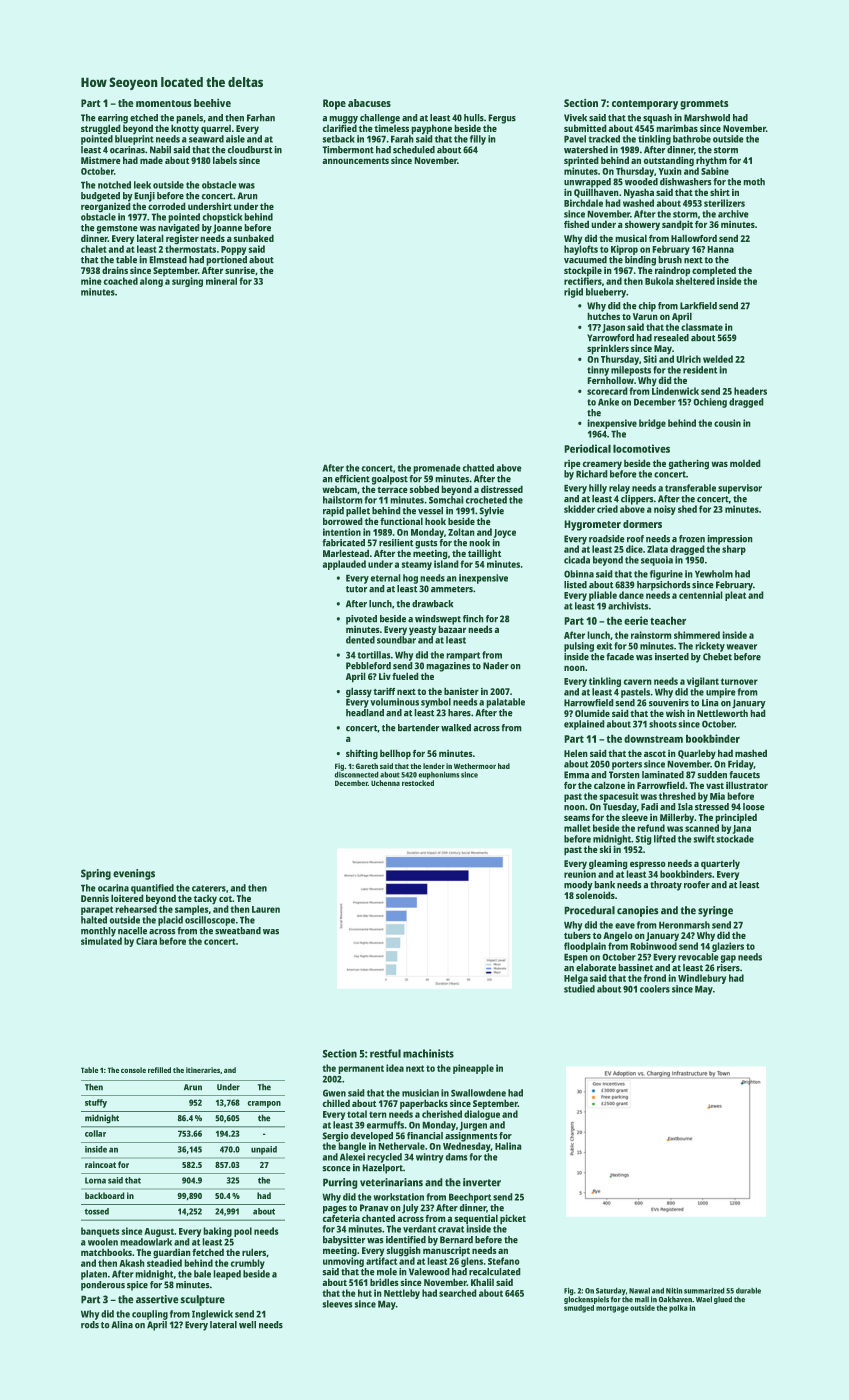 The height and width of the screenshot is (1400, 849). Describe the element at coordinates (355, 161) in the screenshot. I see `announcements` at that location.
